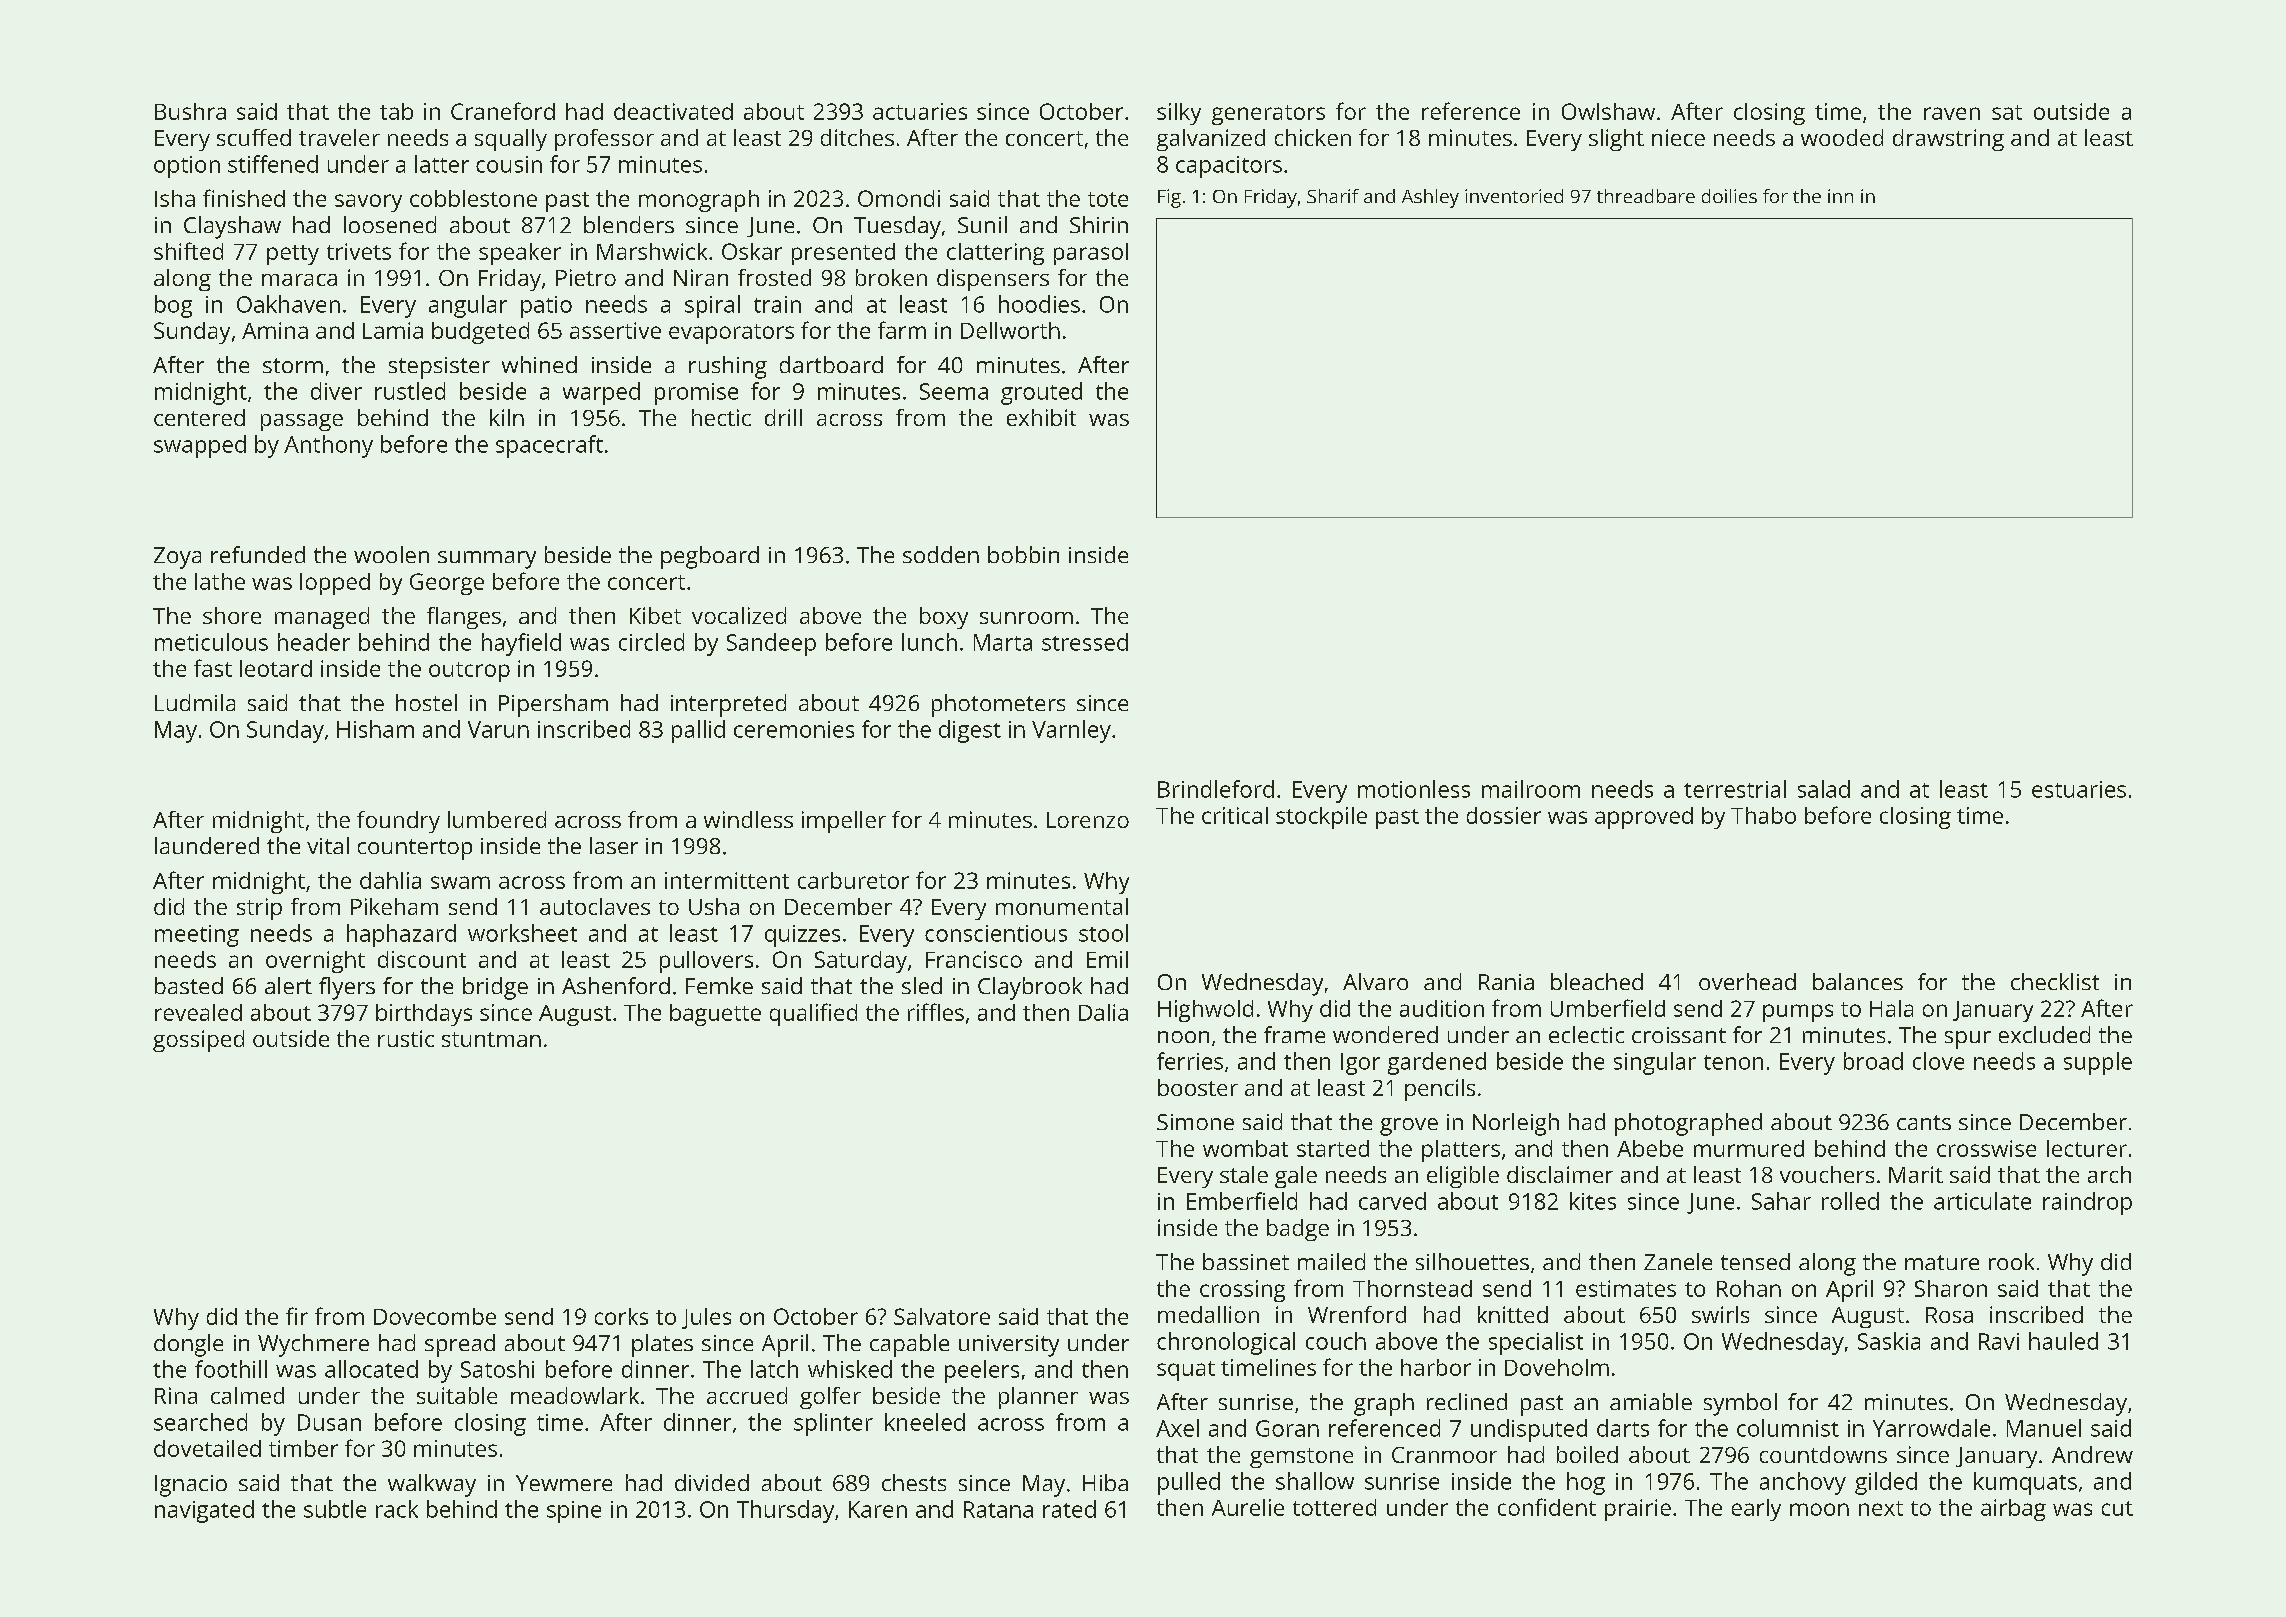 The image size is (2286, 1617). I want to click on murmured, so click(1749, 1148).
